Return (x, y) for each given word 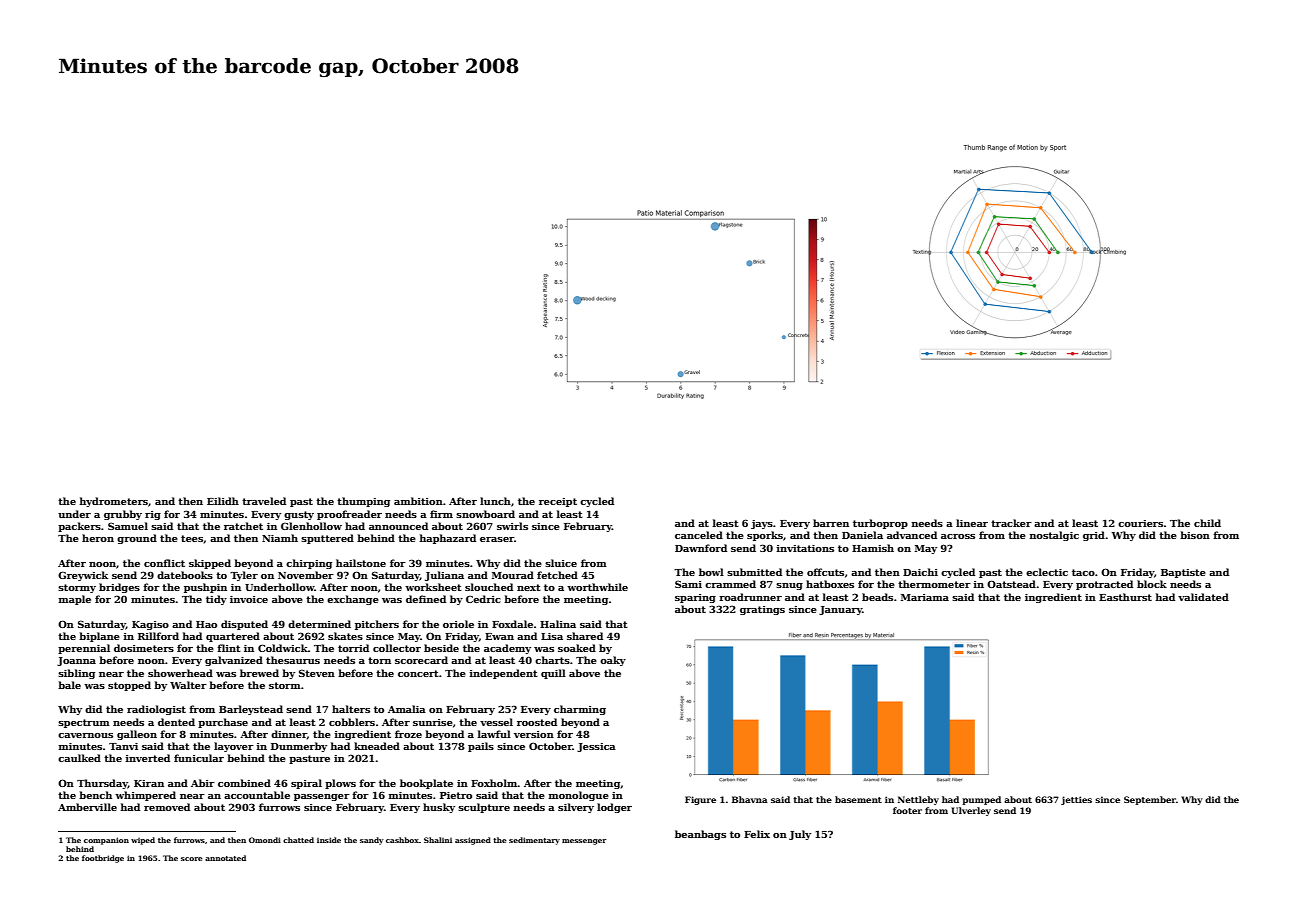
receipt (558, 502)
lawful (494, 734)
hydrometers (114, 502)
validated (1203, 597)
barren (831, 523)
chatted (298, 840)
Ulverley (971, 811)
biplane (99, 637)
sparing (695, 598)
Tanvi (123, 746)
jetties (1076, 800)
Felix (757, 834)
